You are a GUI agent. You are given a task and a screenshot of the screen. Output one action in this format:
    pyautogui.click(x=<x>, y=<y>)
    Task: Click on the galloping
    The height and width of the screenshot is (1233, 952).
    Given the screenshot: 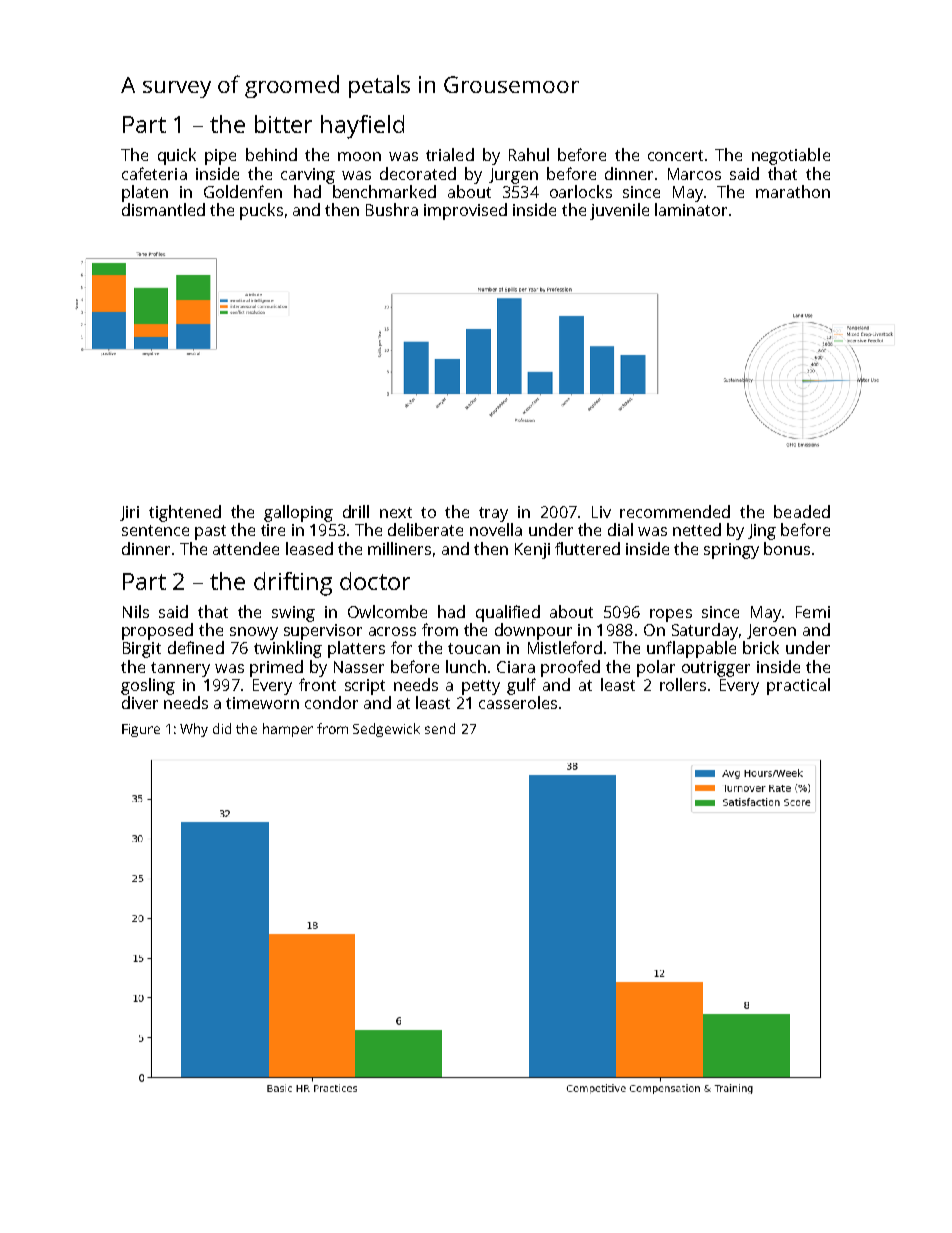 What is the action you would take?
    pyautogui.click(x=298, y=513)
